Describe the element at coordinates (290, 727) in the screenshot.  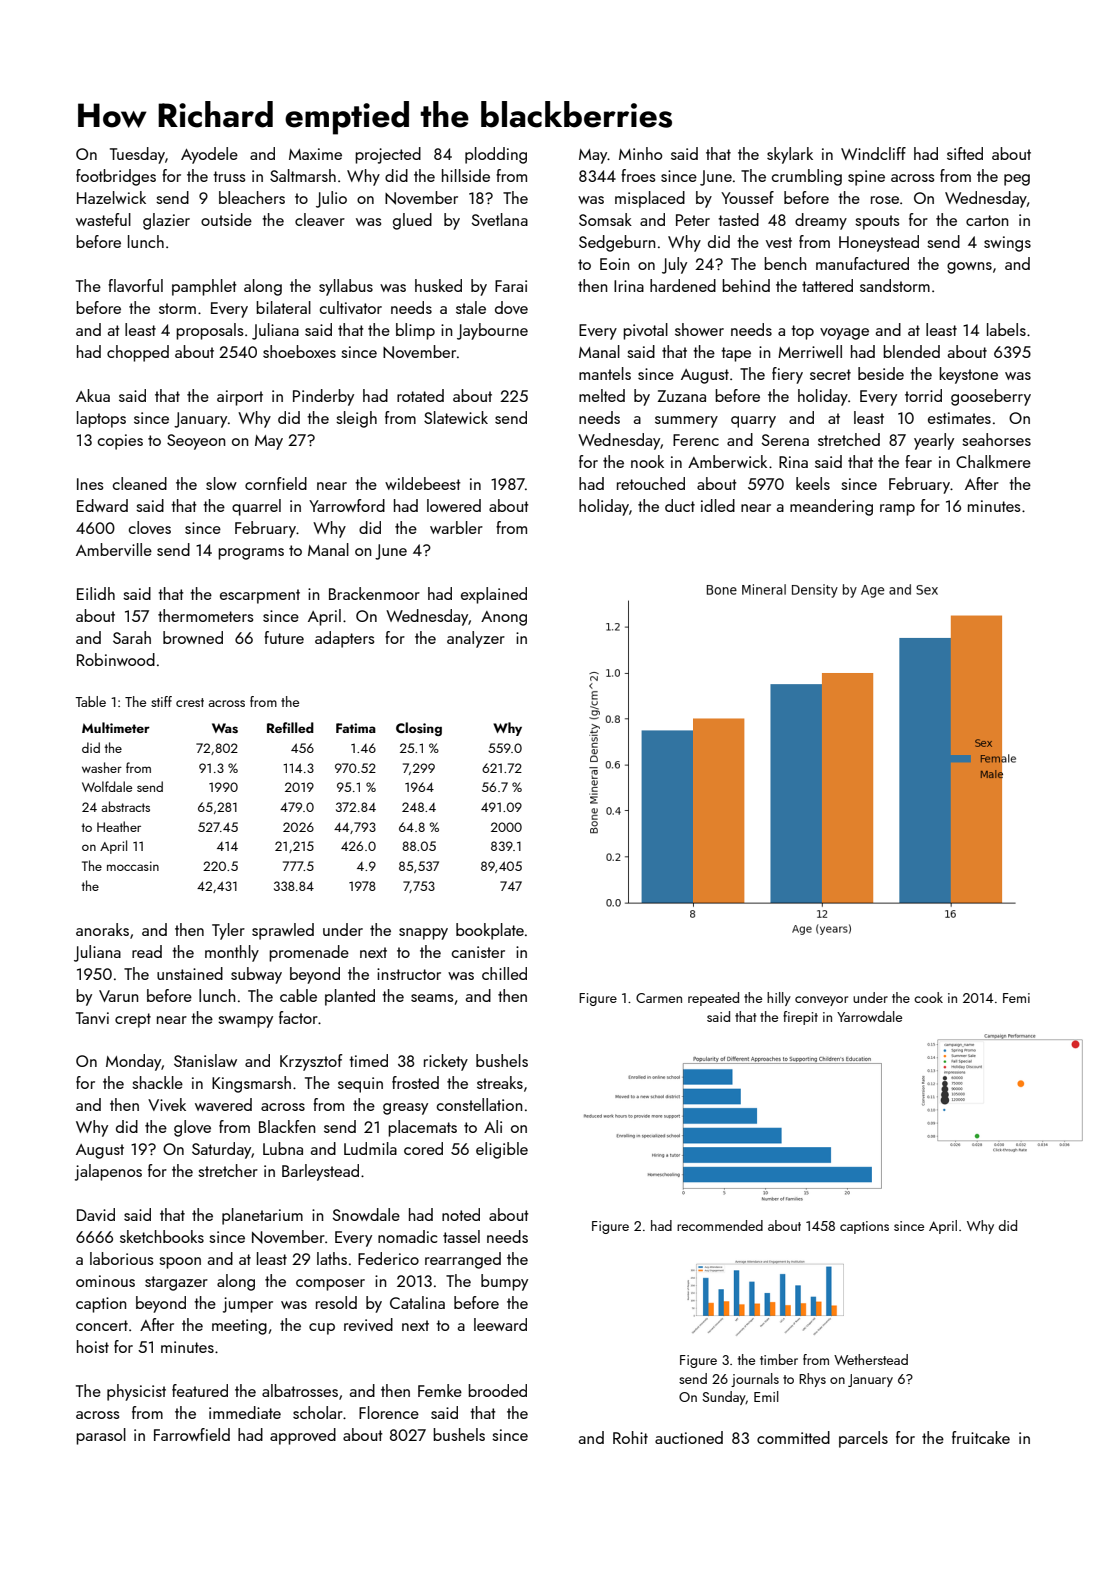
I see `Refilled` at that location.
